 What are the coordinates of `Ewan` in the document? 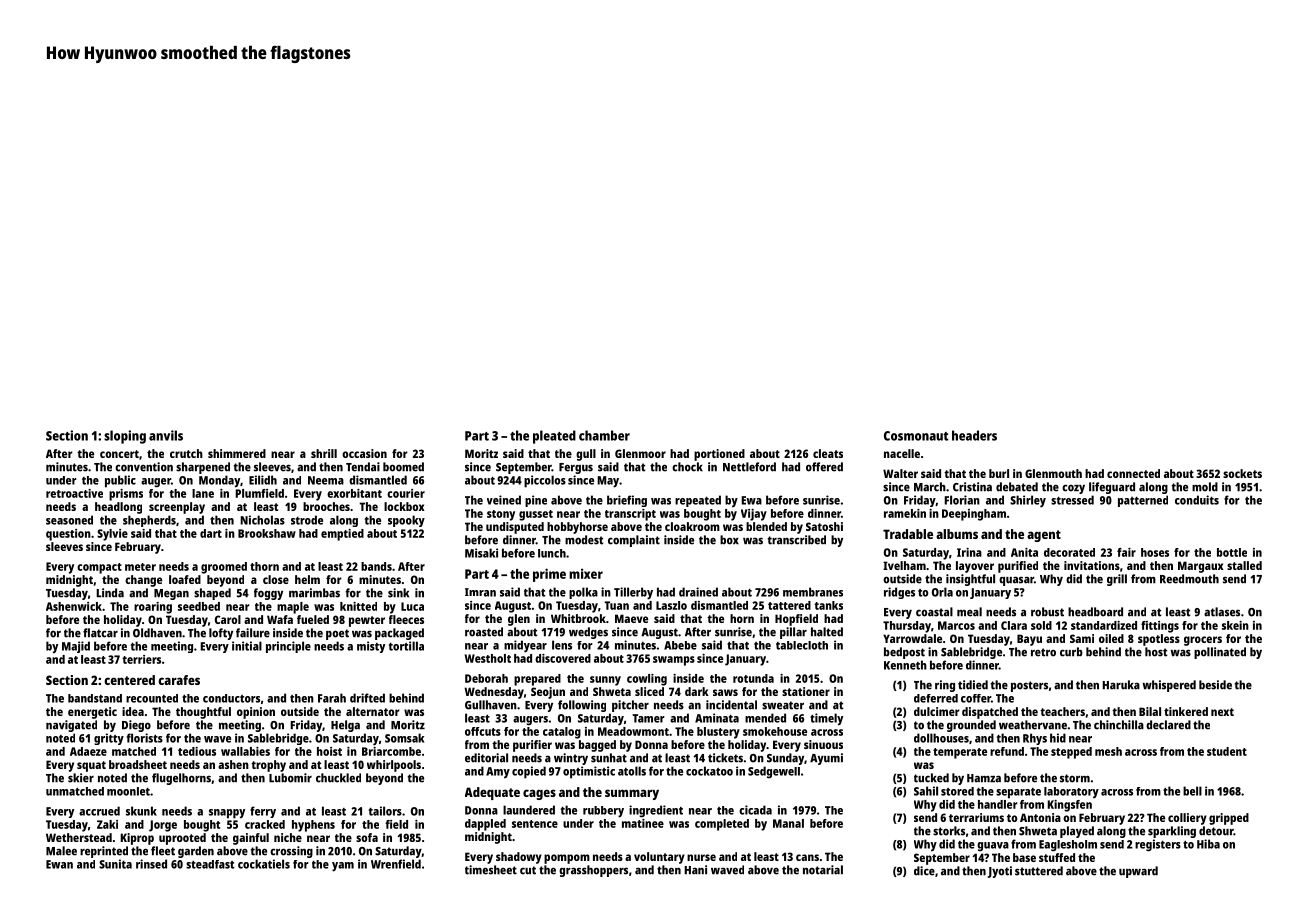 It's located at (59, 864).
